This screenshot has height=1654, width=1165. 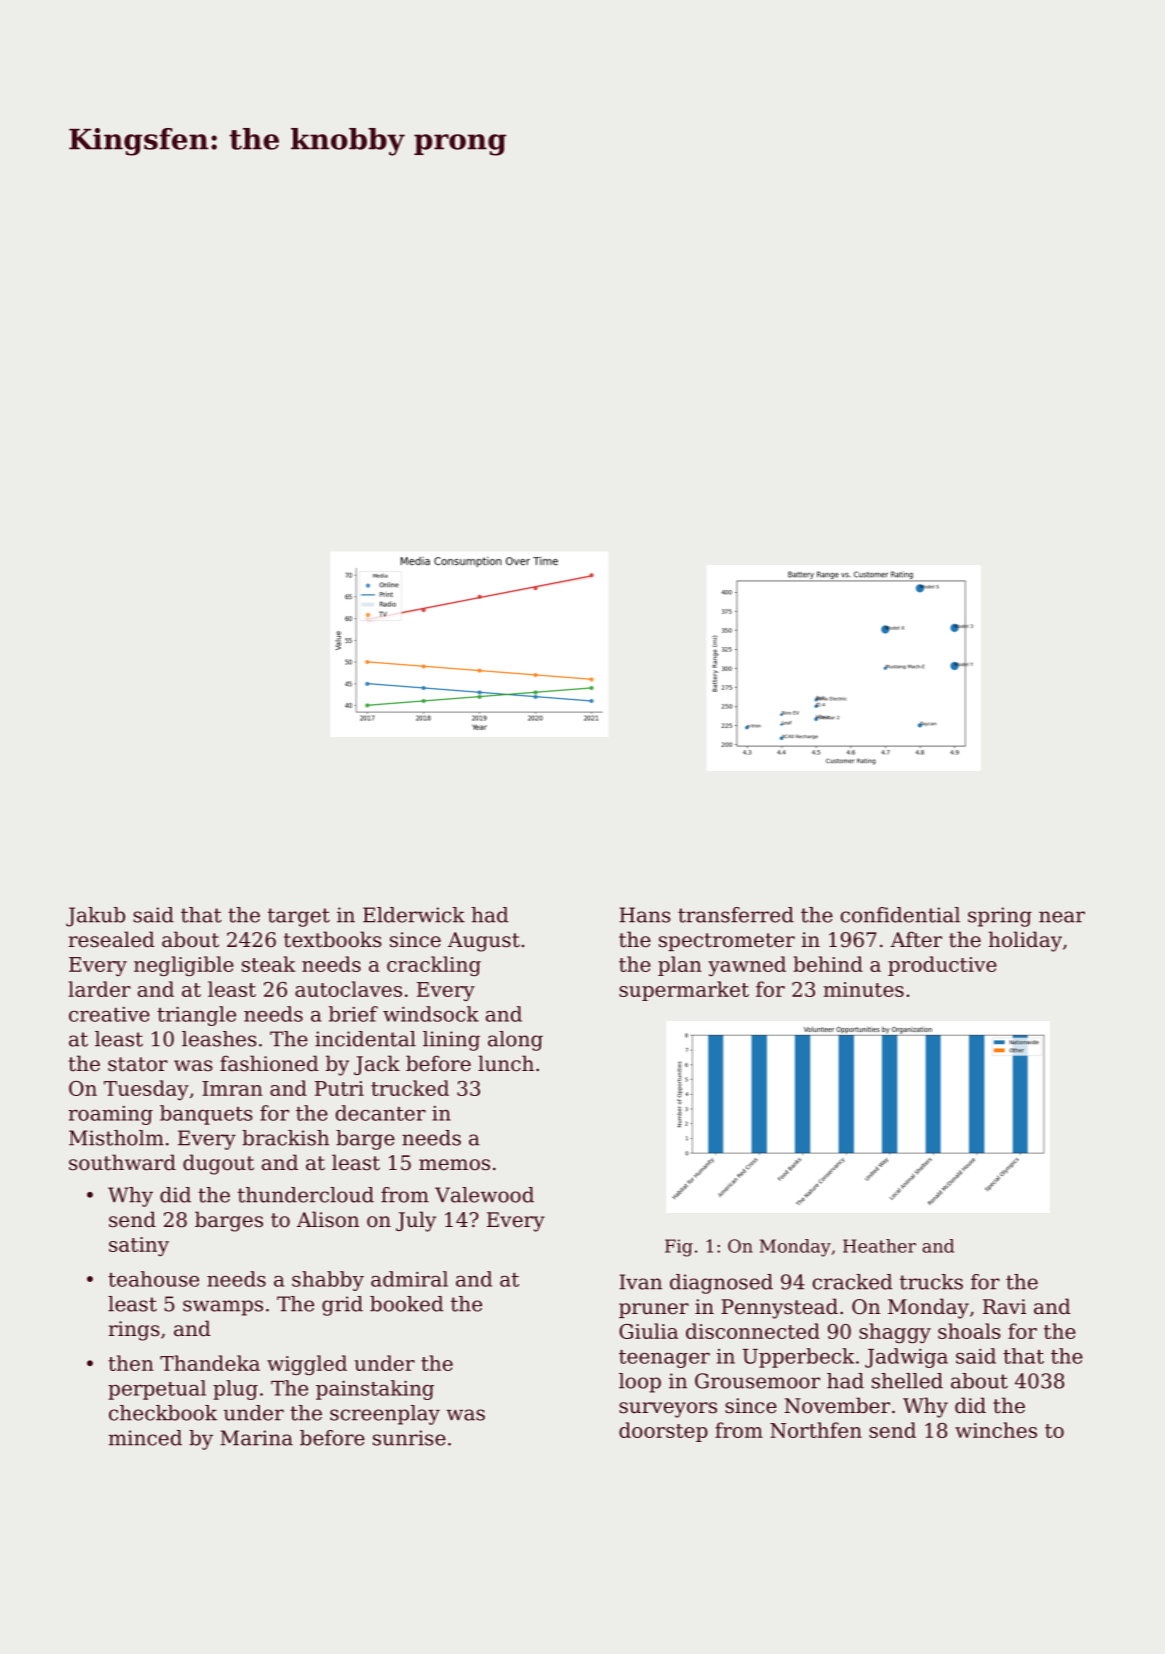 What do you see at coordinates (139, 1246) in the screenshot?
I see `satiny` at bounding box center [139, 1246].
